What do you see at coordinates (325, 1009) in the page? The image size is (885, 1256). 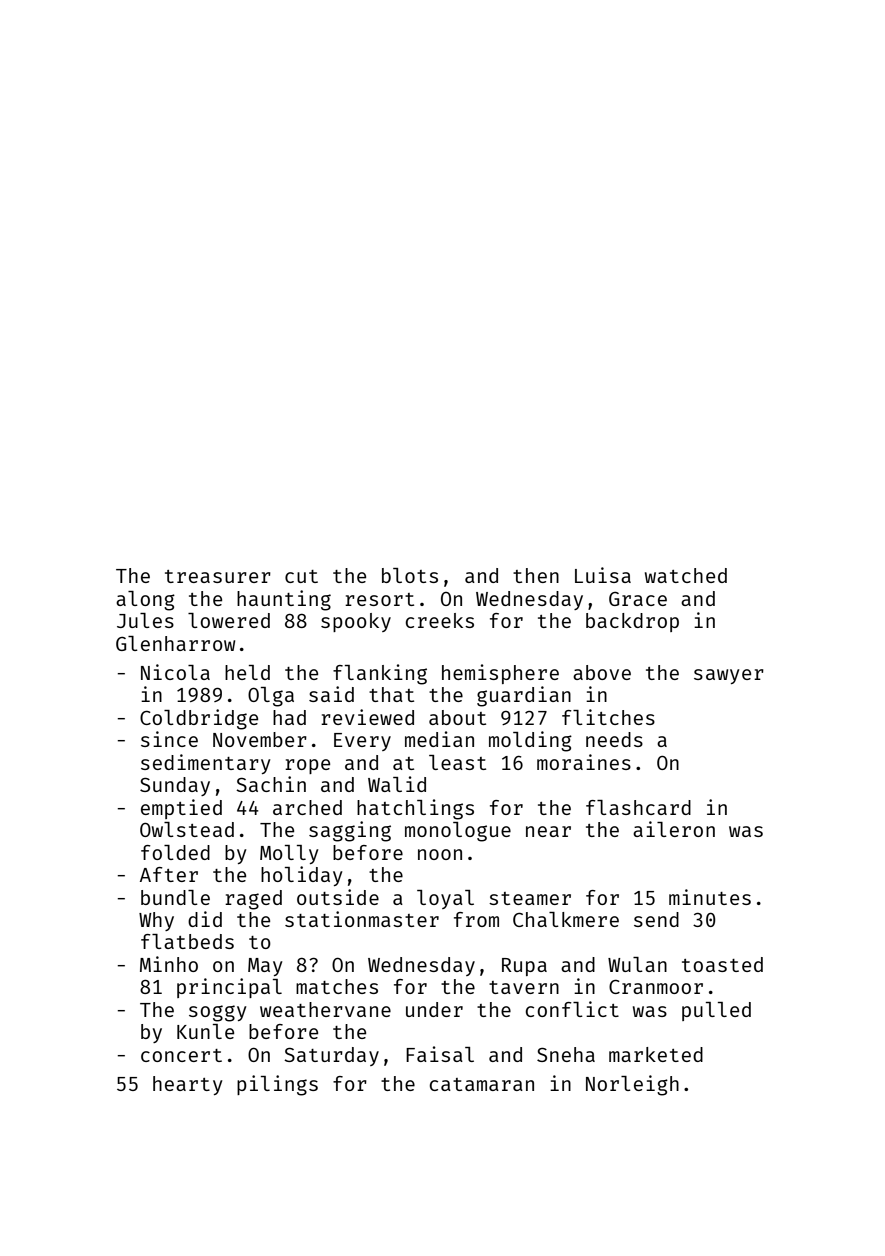 I see `weathervane` at bounding box center [325, 1009].
